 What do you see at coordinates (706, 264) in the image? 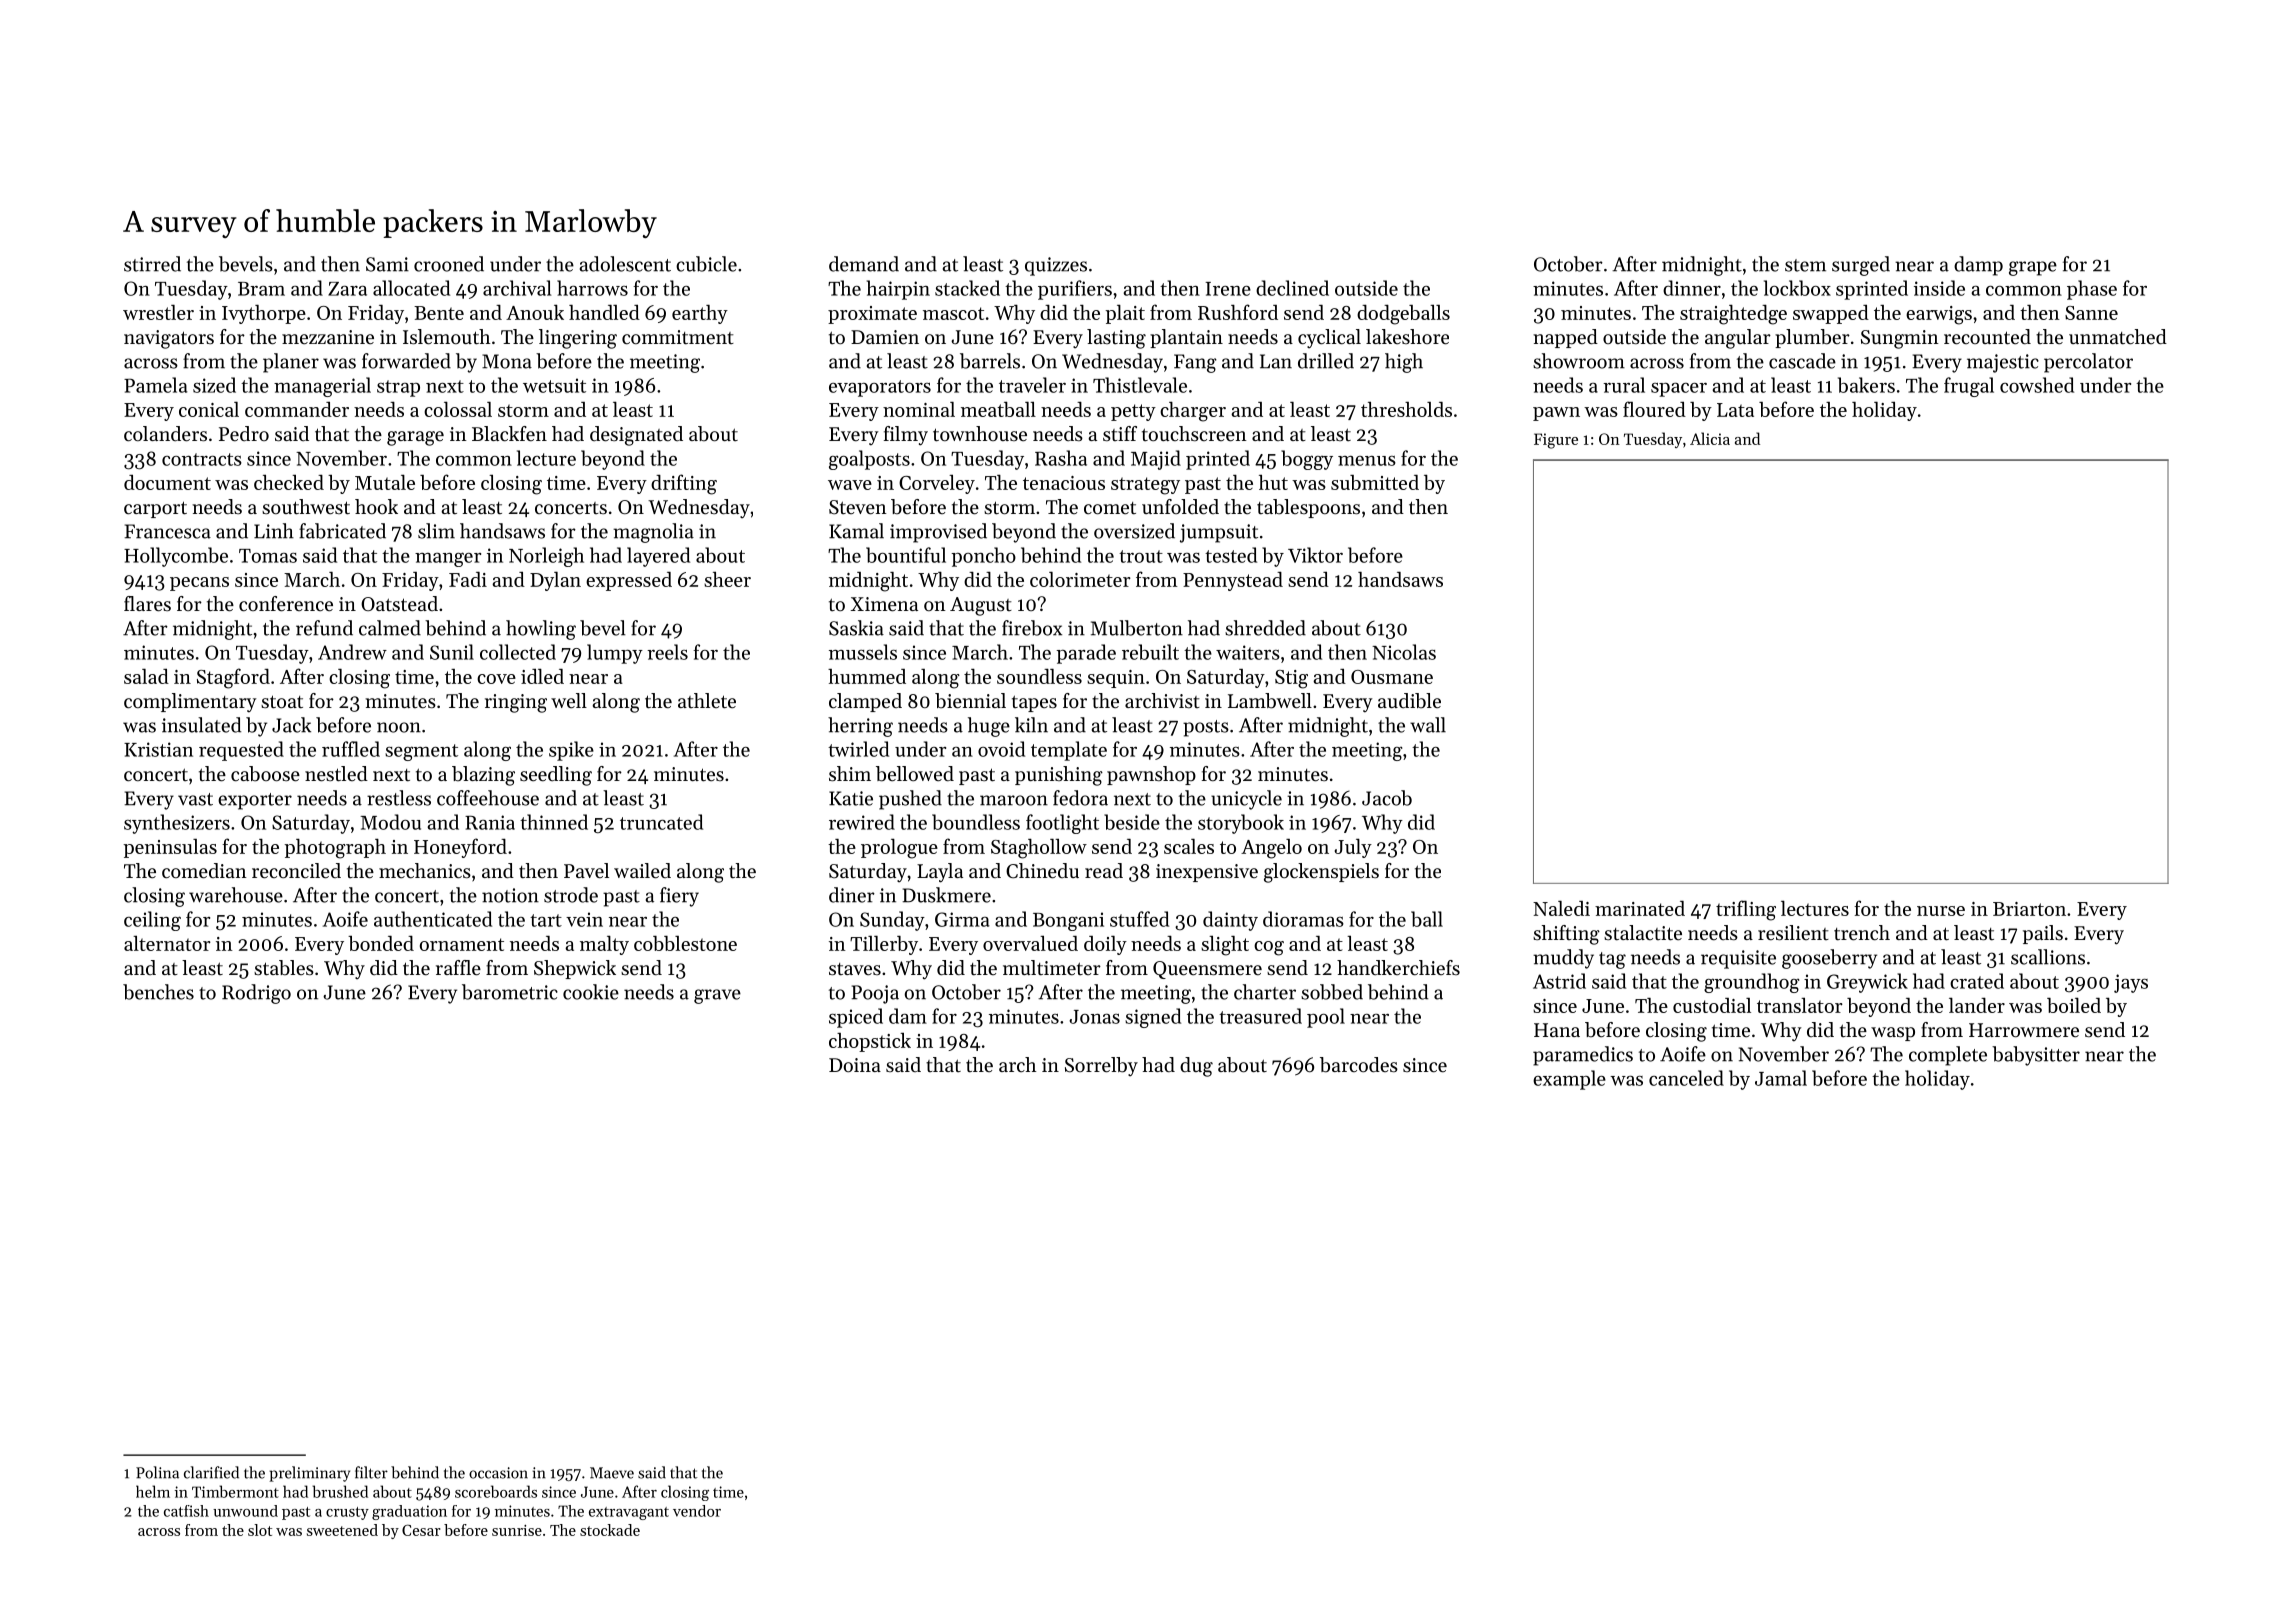
I see `cubicle` at bounding box center [706, 264].
